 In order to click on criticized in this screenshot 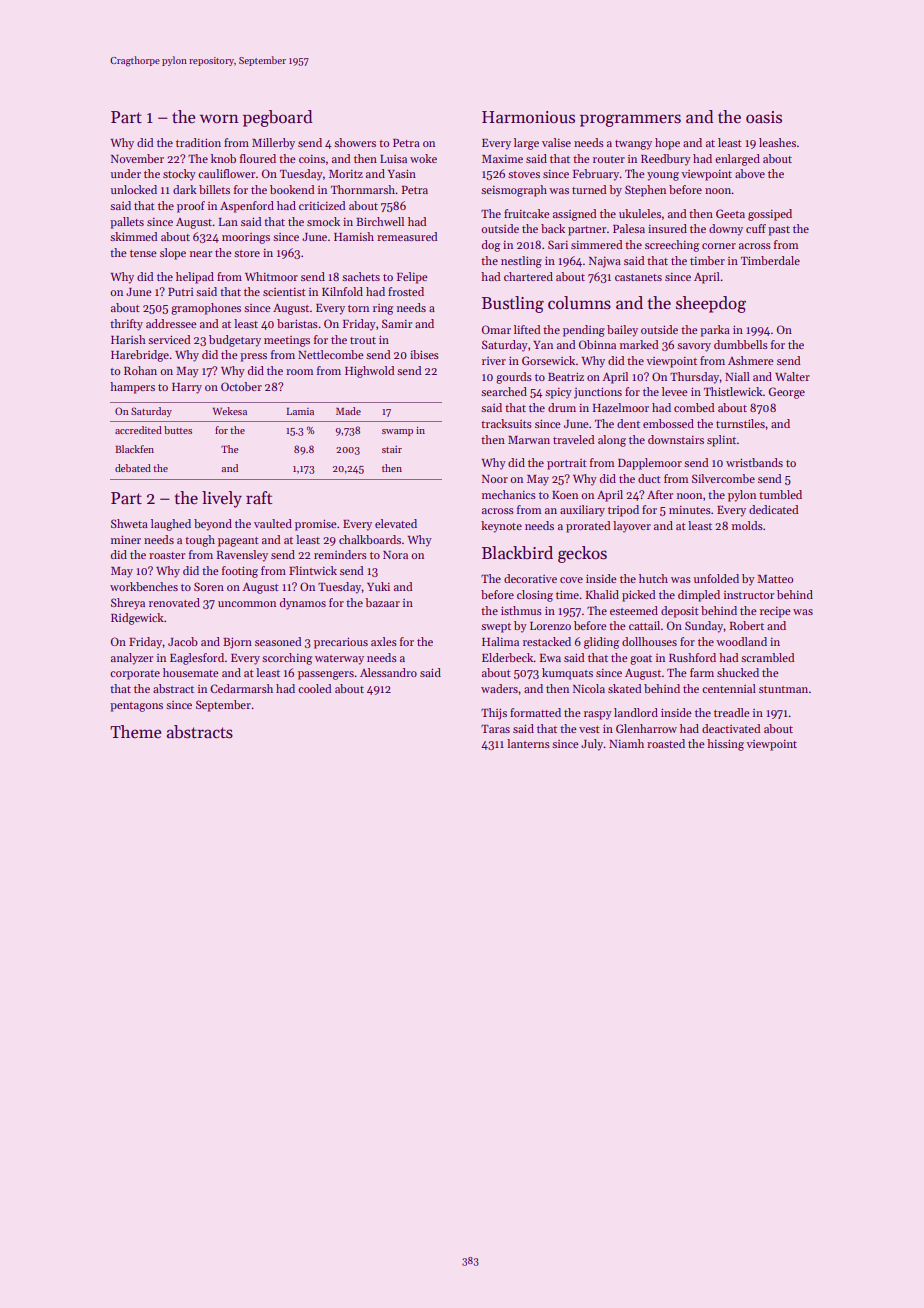, I will do `click(322, 205)`.
